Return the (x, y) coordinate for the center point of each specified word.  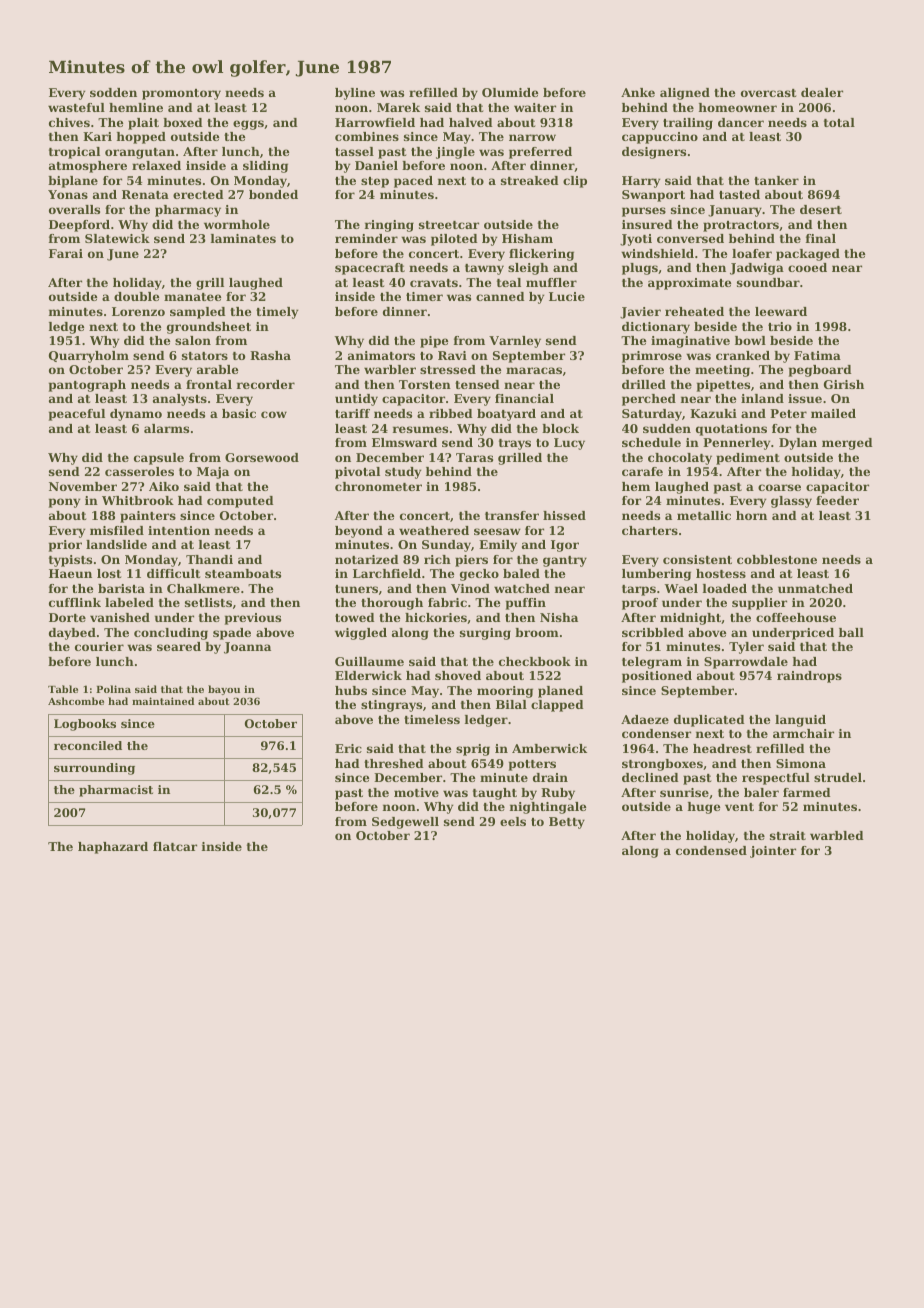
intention (179, 530)
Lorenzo (138, 311)
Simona (801, 763)
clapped (557, 706)
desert (821, 209)
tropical (74, 153)
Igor (565, 546)
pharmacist (116, 791)
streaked (530, 180)
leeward (781, 311)
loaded (725, 588)
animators (381, 355)
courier (99, 646)
